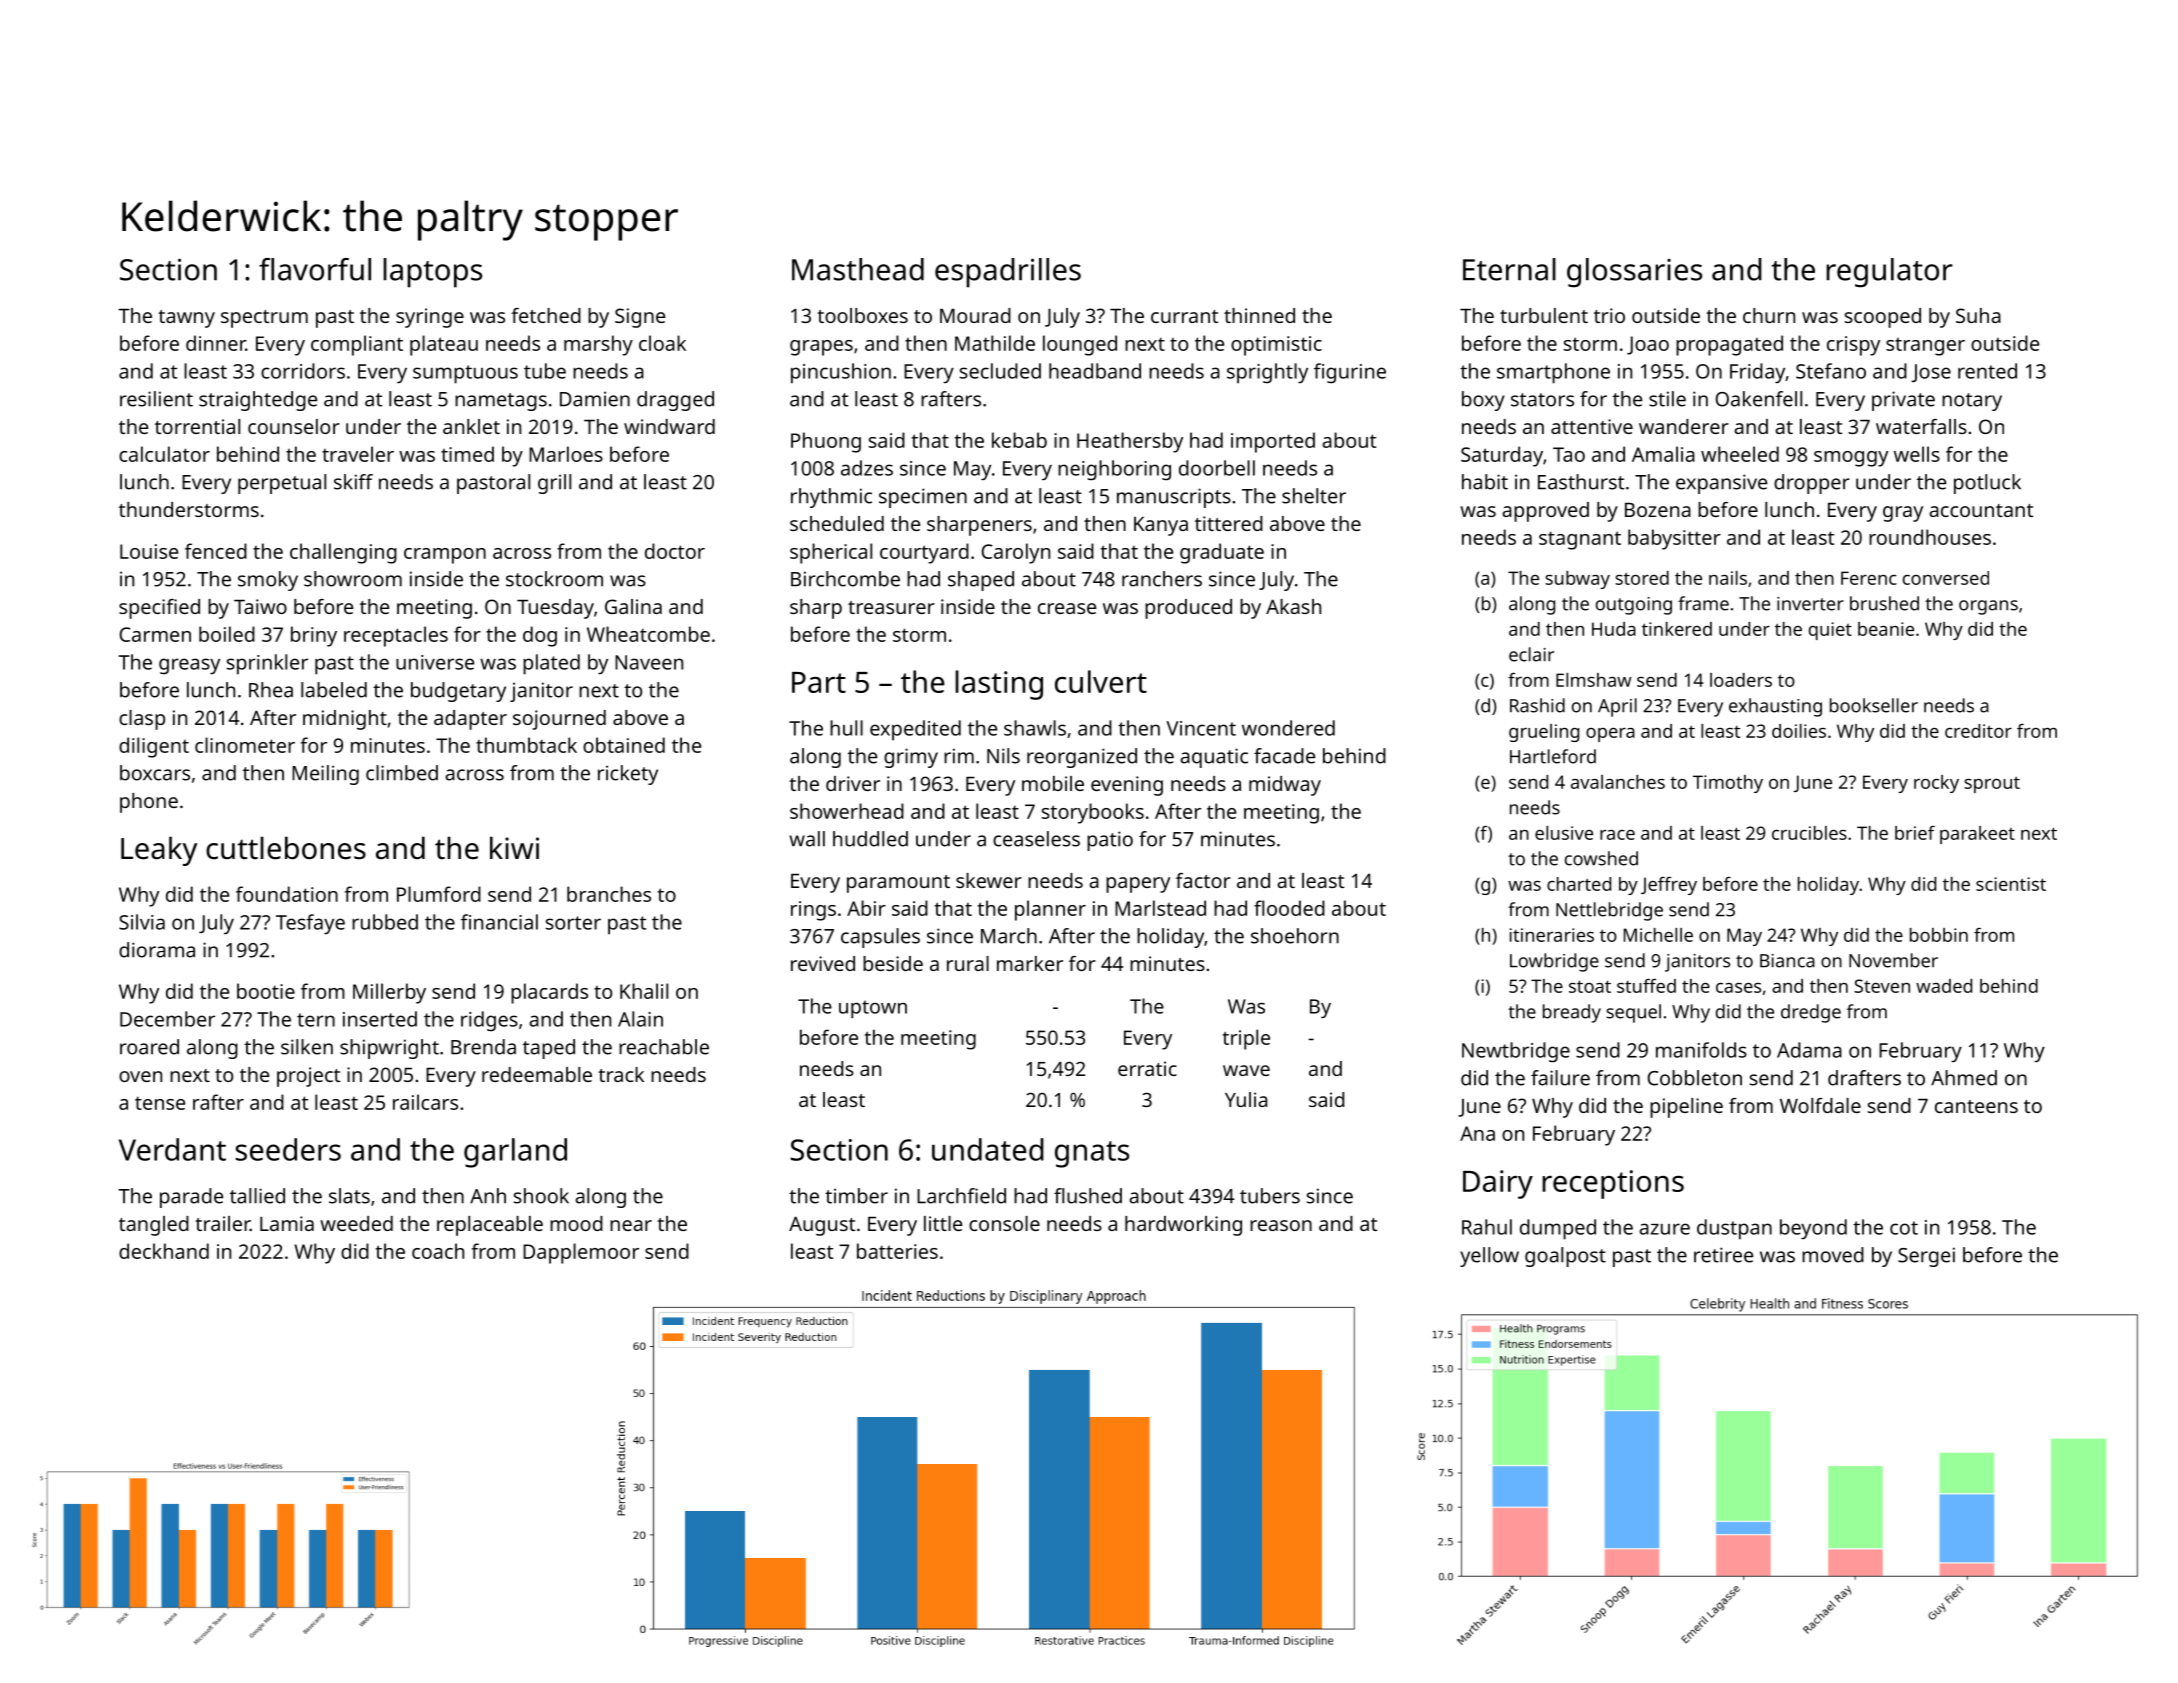 Image resolution: width=2178 pixels, height=1683 pixels. What do you see at coordinates (142, 922) in the screenshot?
I see `Silvia` at bounding box center [142, 922].
